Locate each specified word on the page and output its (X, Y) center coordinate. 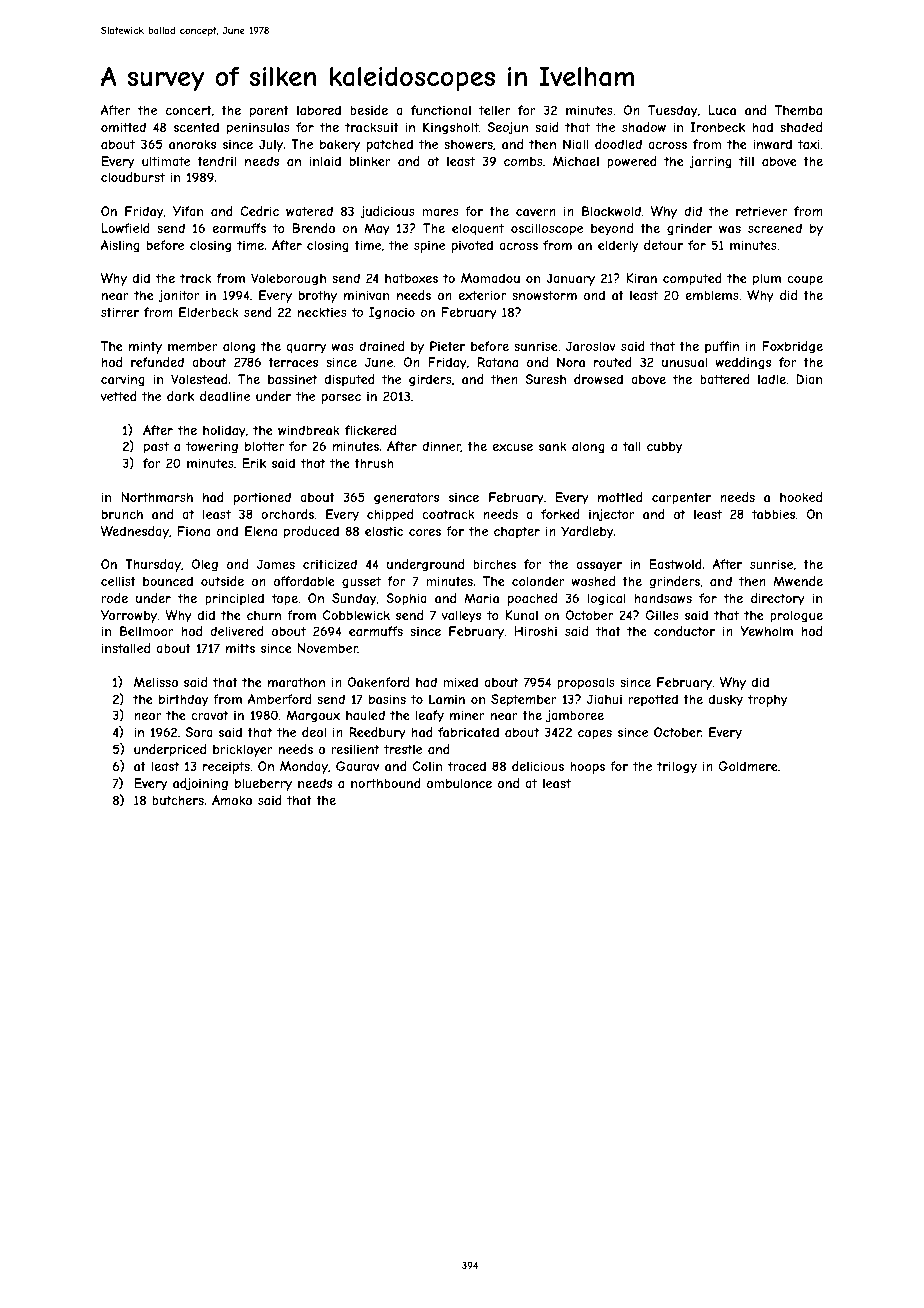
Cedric (259, 211)
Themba (798, 110)
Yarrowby (129, 616)
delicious (538, 766)
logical (607, 599)
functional (441, 110)
